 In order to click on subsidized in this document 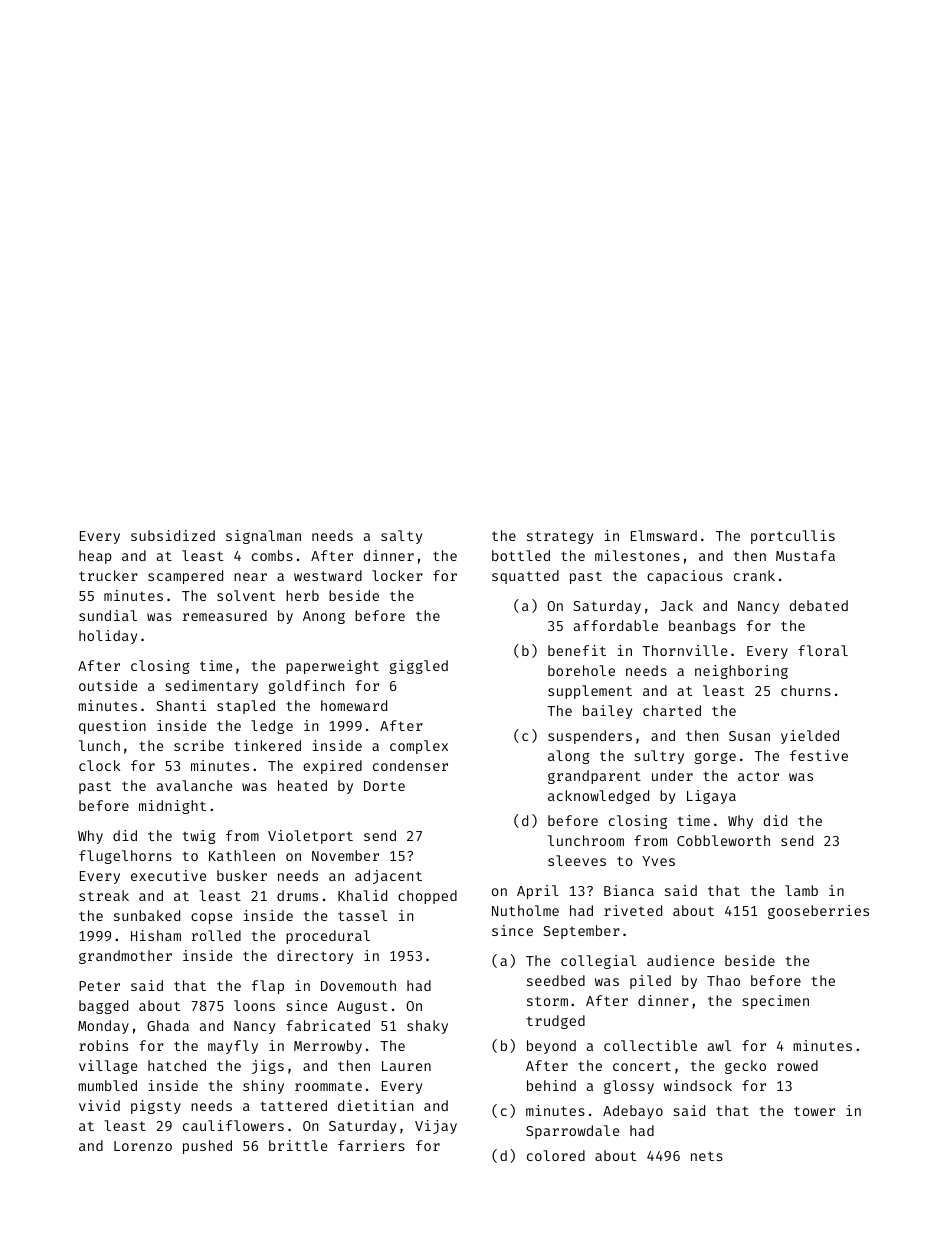, I will do `click(173, 535)`.
